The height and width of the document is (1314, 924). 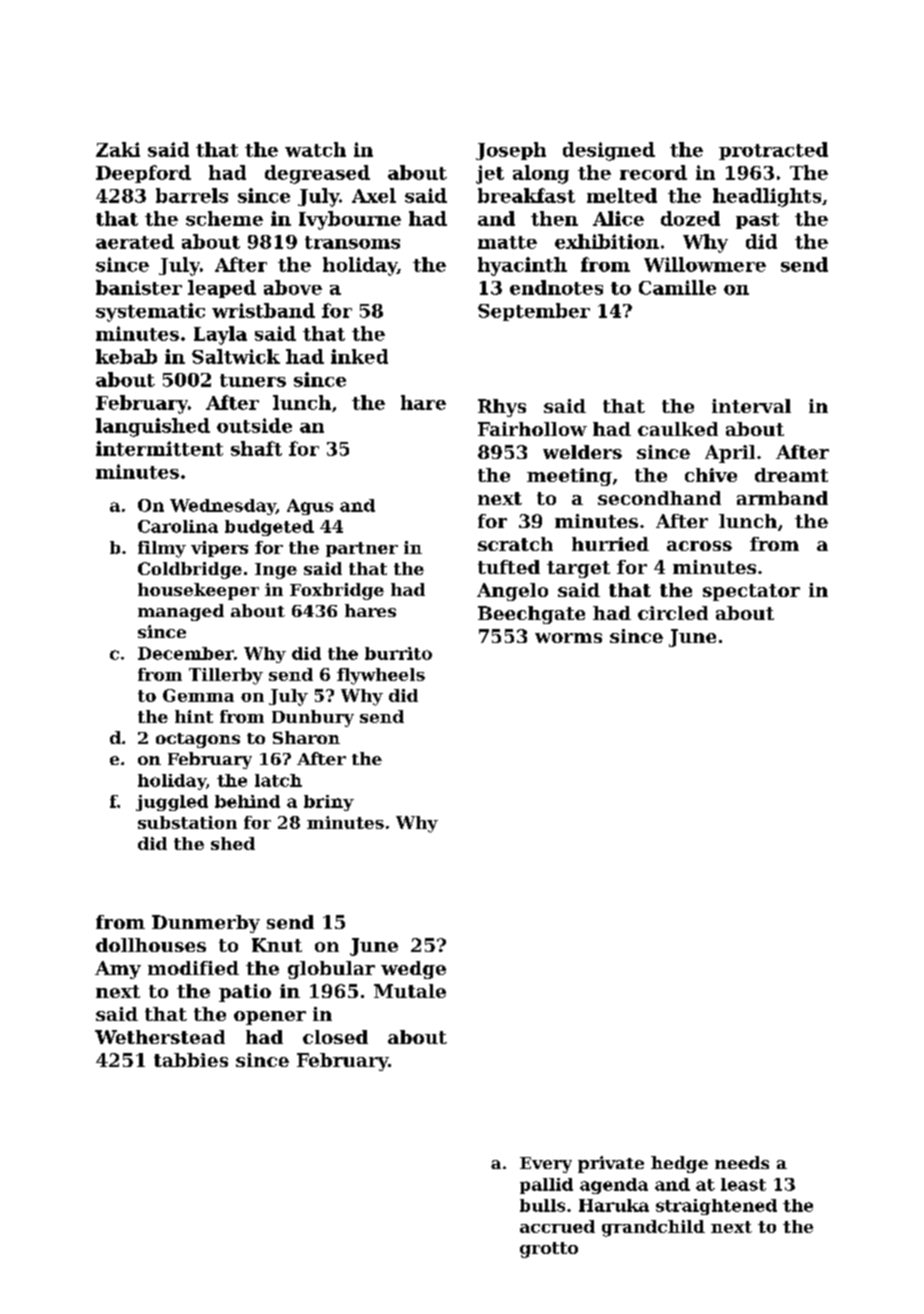 What do you see at coordinates (532, 429) in the document?
I see `Fairhollow` at bounding box center [532, 429].
